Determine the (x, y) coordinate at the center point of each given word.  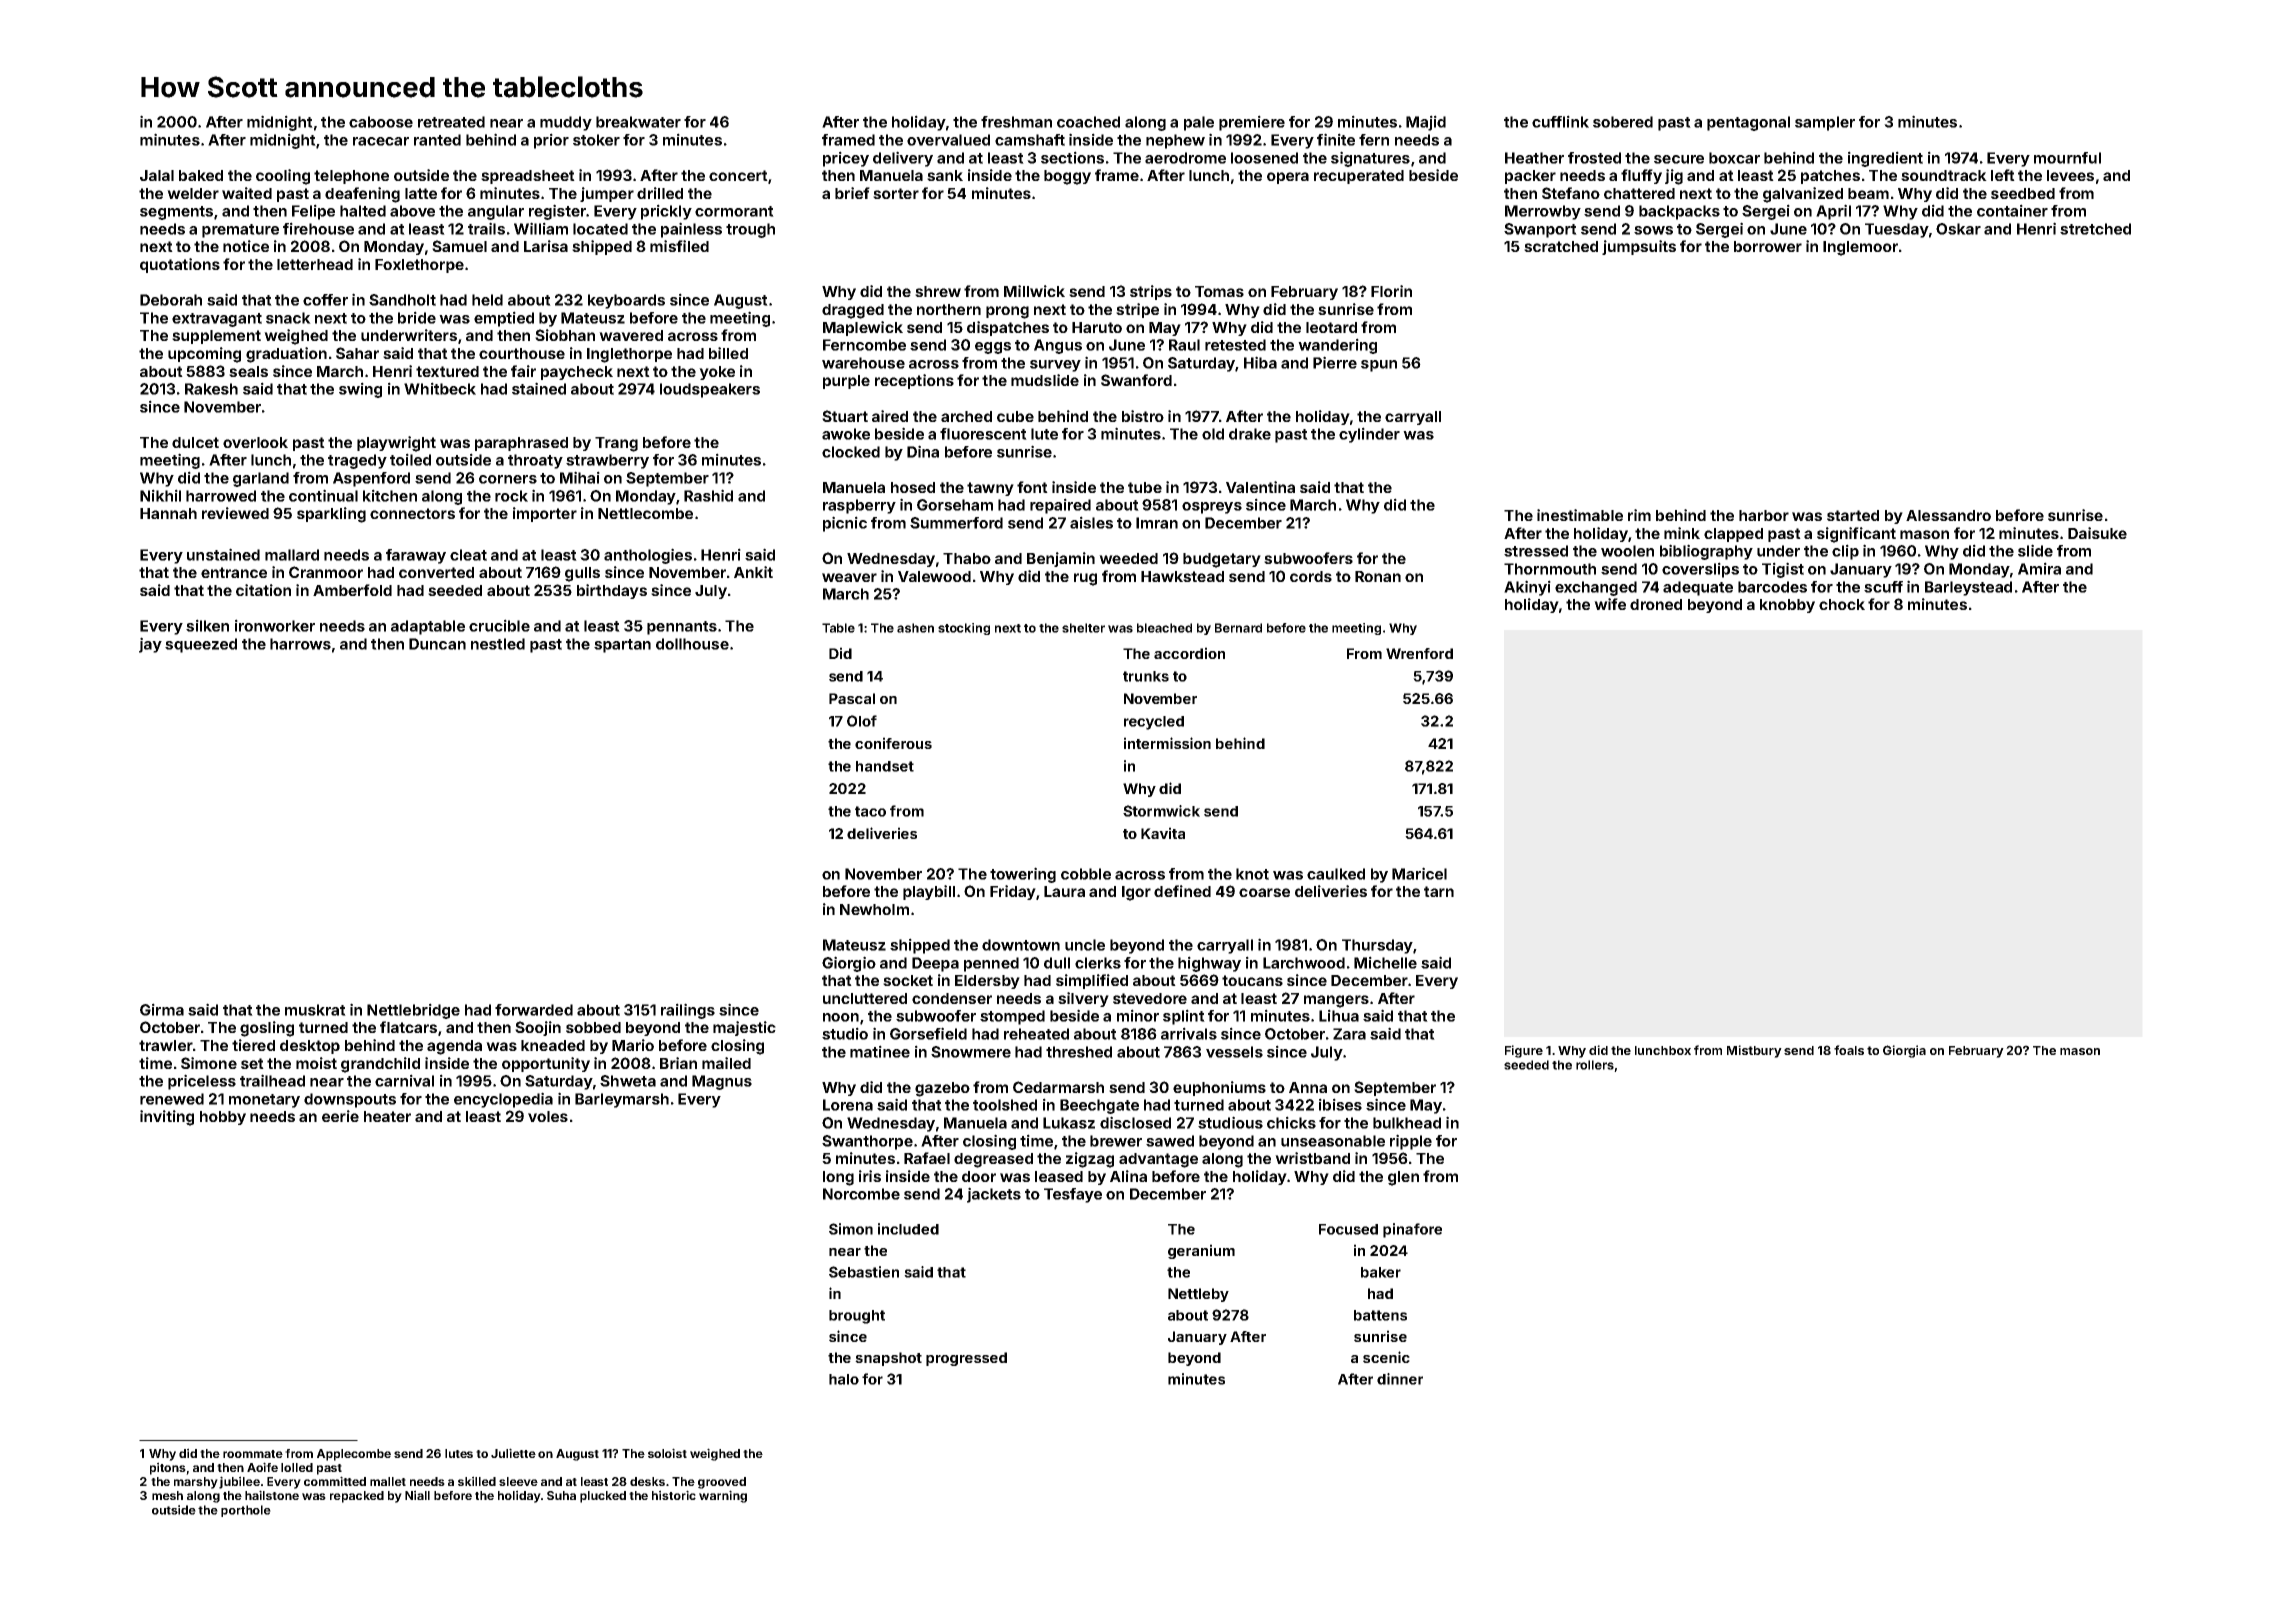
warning (723, 1496)
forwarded (534, 1010)
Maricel (1419, 873)
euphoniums (1219, 1088)
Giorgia (1904, 1051)
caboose (381, 122)
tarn (1439, 891)
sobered (1623, 122)
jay (150, 645)
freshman (1016, 122)
